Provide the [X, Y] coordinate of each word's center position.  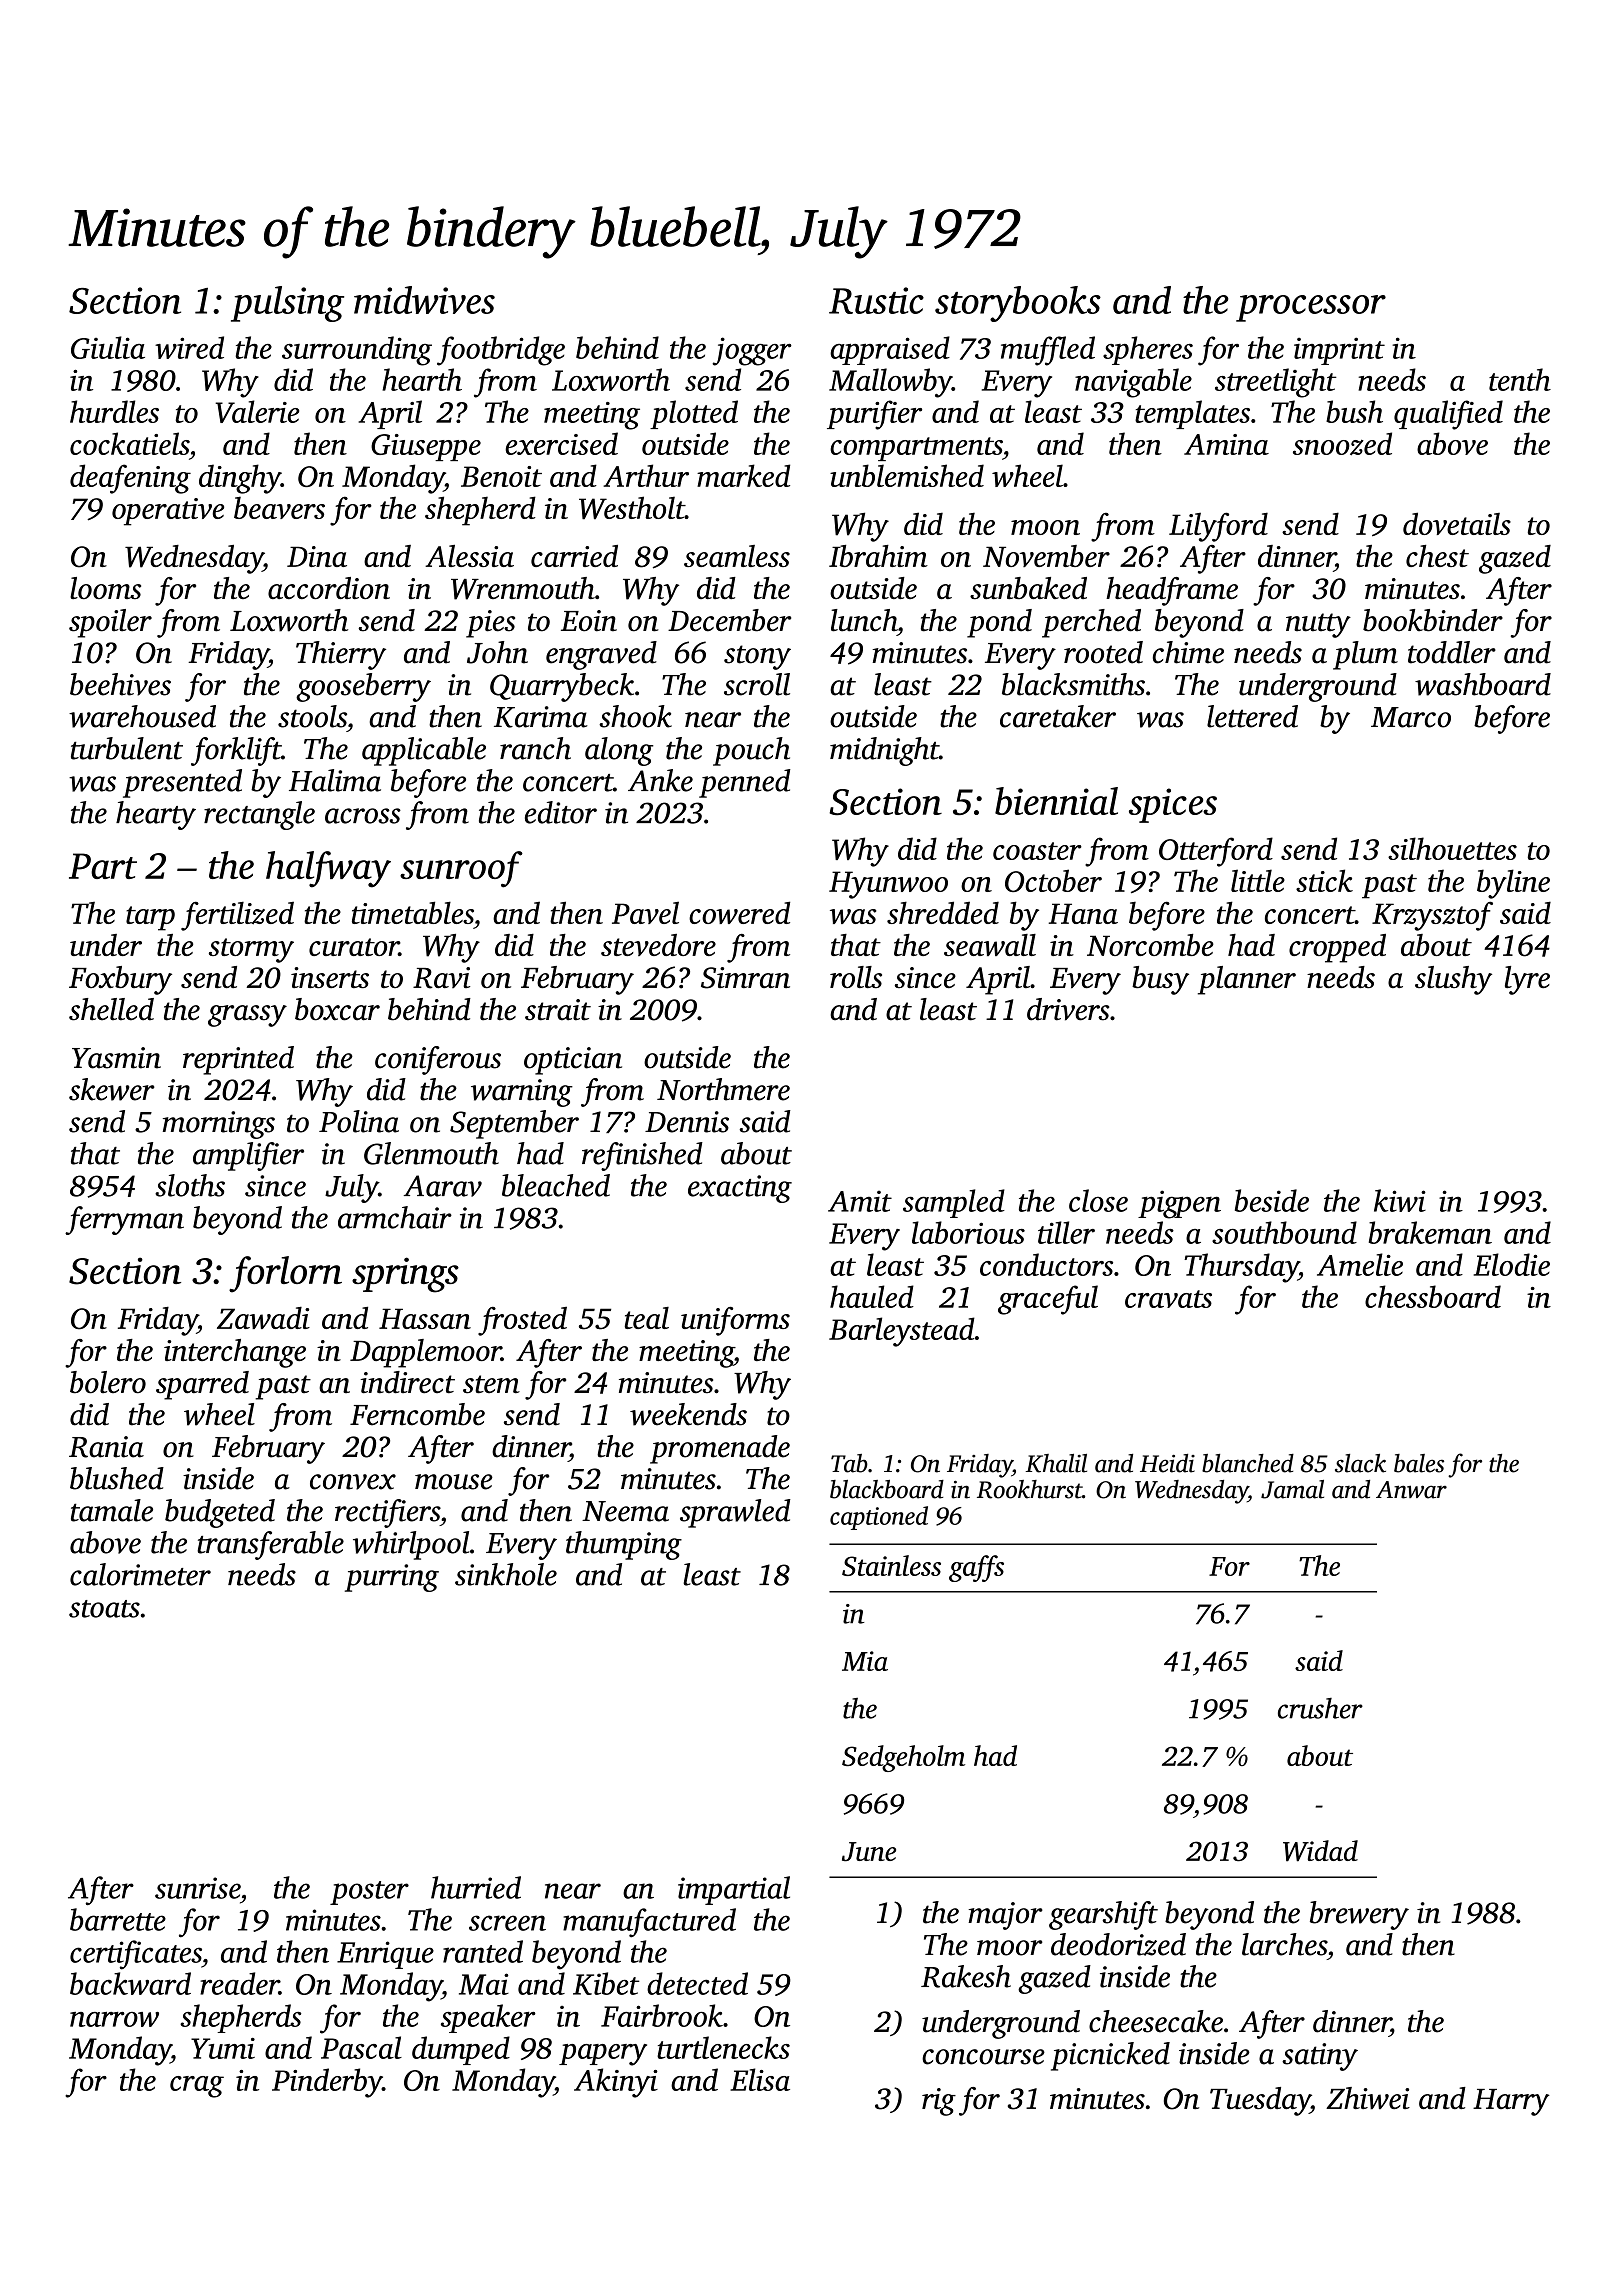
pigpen [1179, 1204]
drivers [1068, 1009]
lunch [864, 620]
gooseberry [363, 687]
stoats [104, 1609]
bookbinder [1433, 620]
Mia [865, 1661]
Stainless [891, 1565]
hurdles [114, 411]
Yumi [223, 2048]
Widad [1320, 1851]
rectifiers [387, 1513]
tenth [1520, 379]
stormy [251, 950]
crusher [1320, 1708]
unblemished [907, 475]
